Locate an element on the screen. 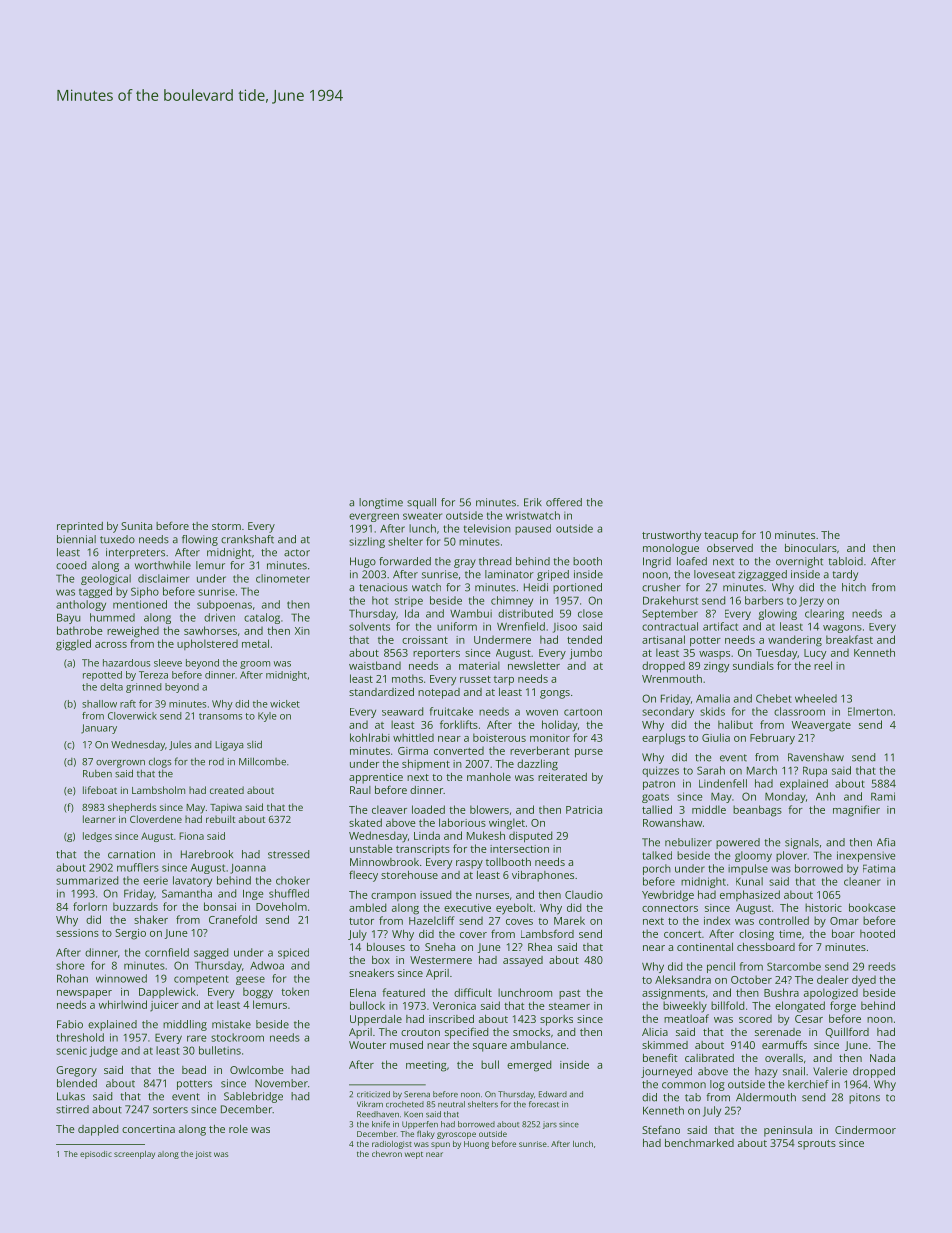 Image resolution: width=952 pixels, height=1233 pixels. sprouts is located at coordinates (817, 1145).
